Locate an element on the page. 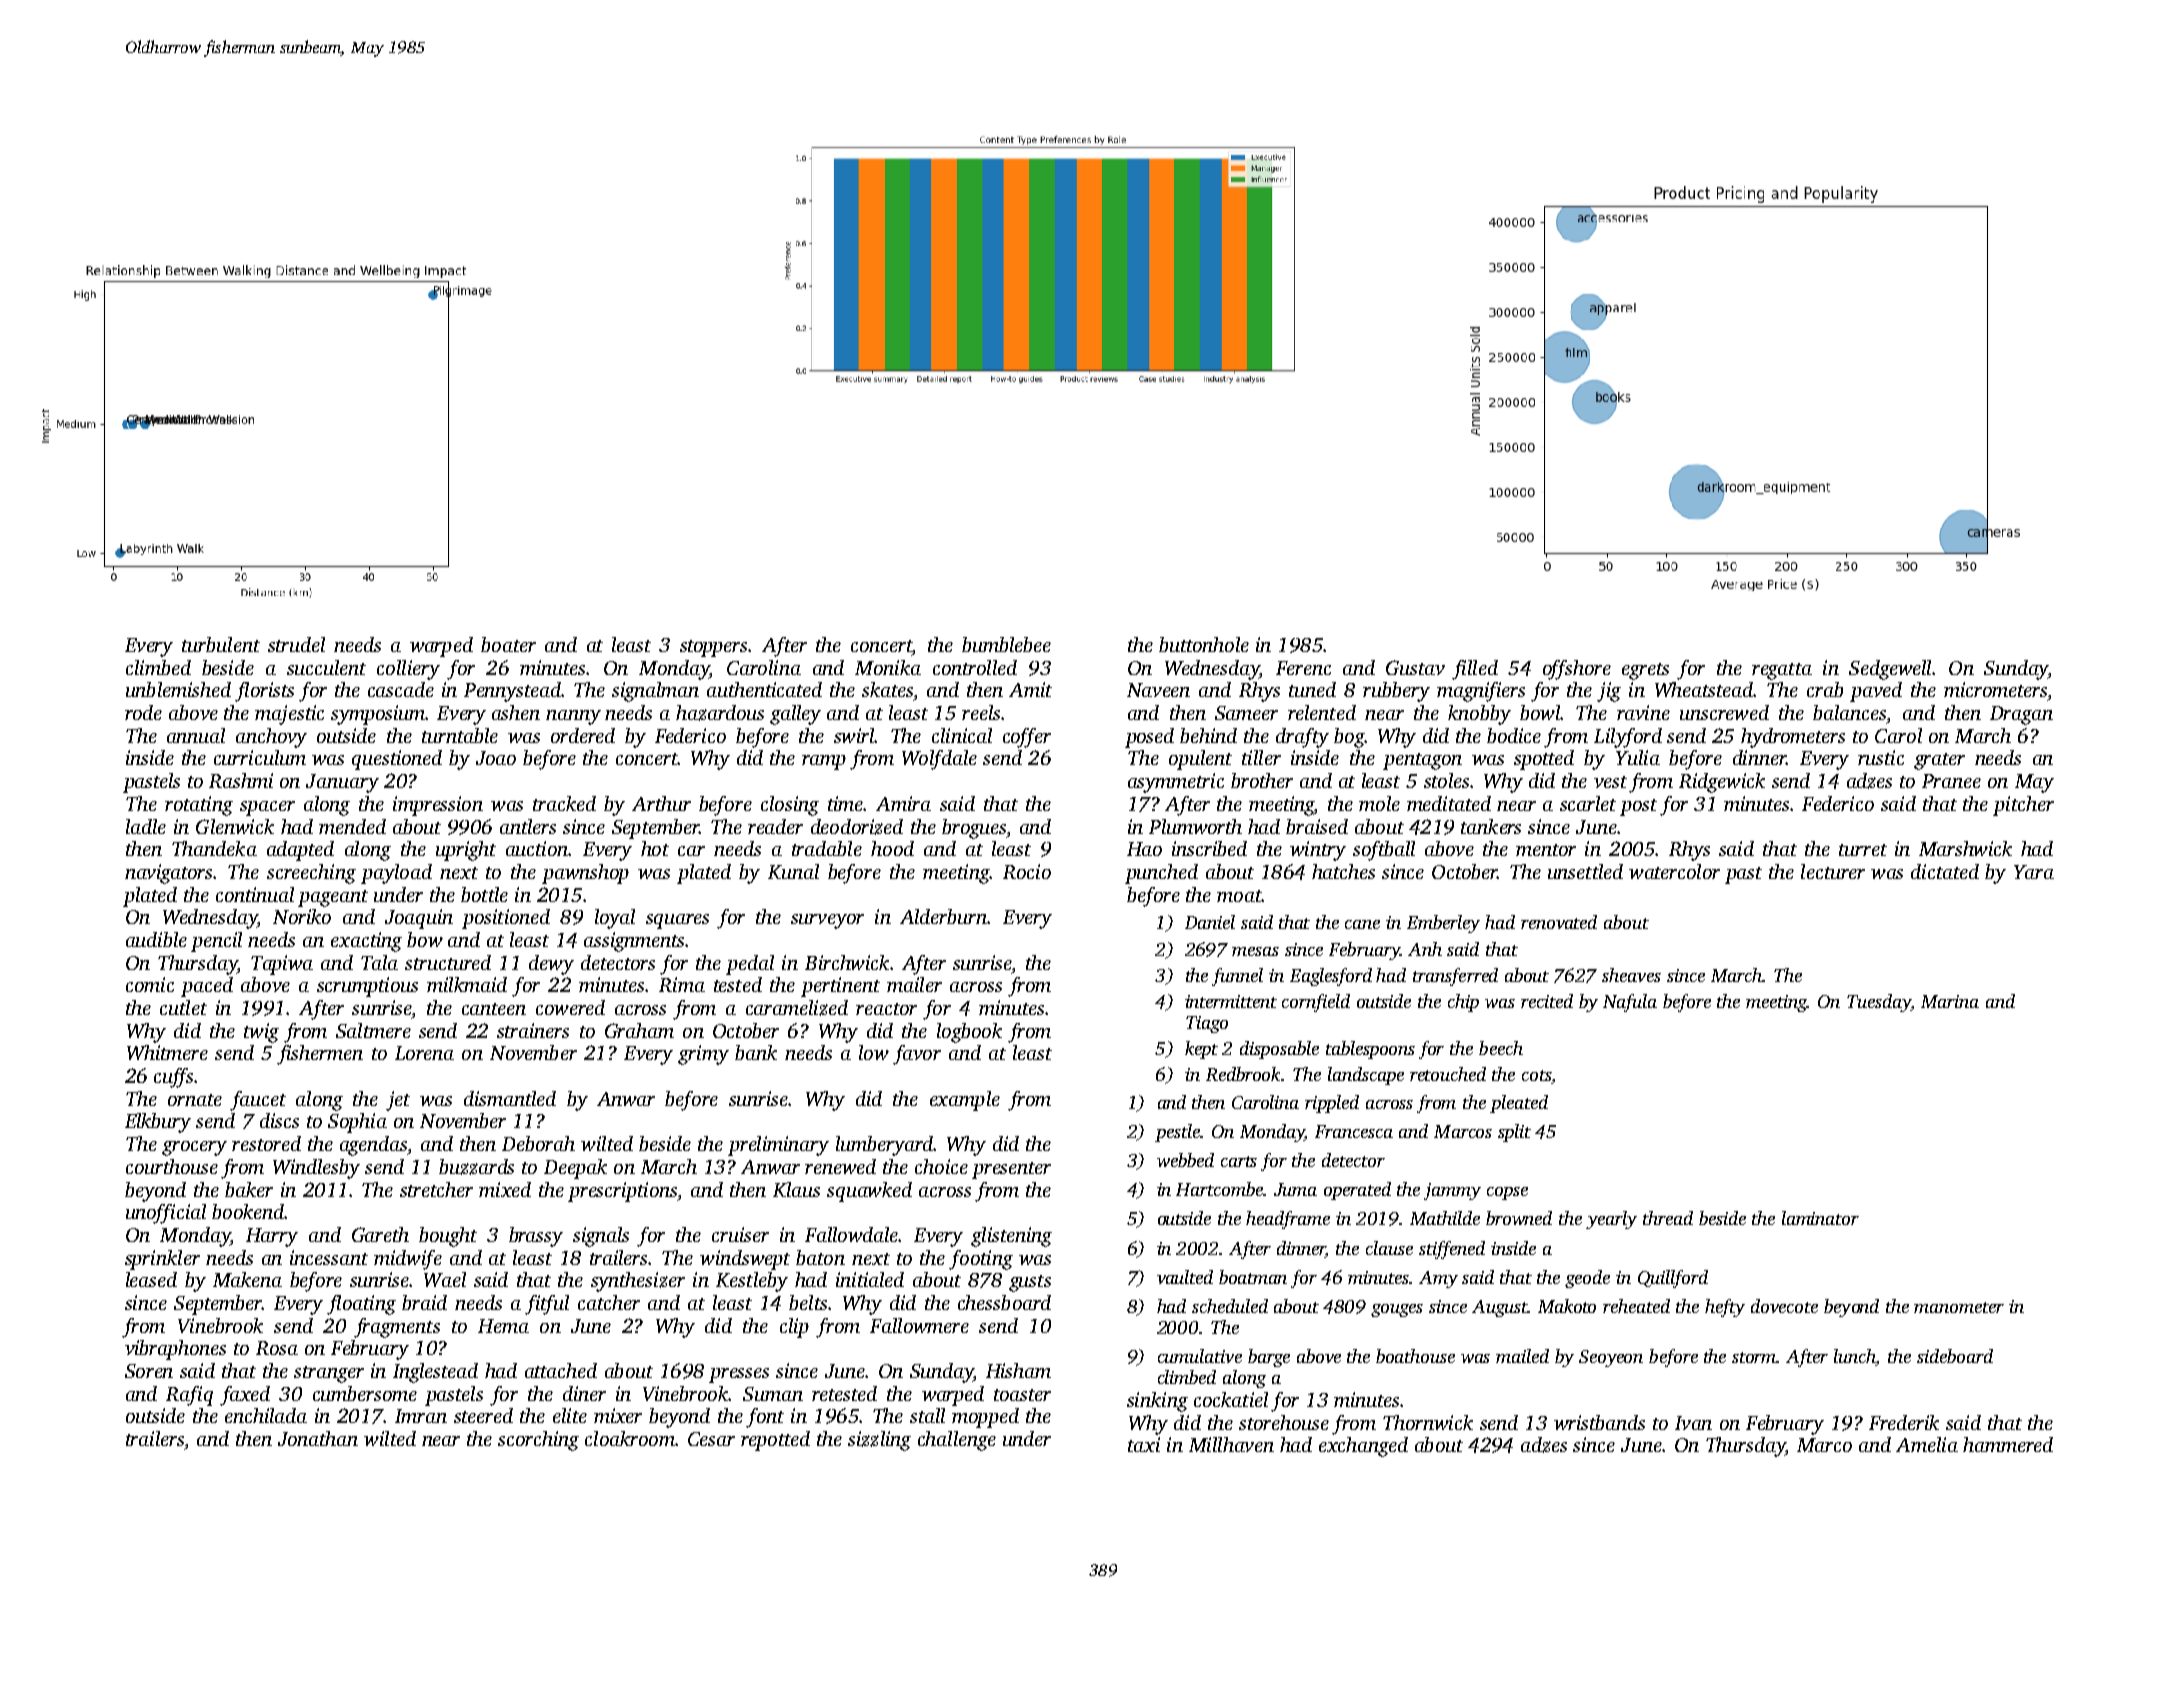  ordered is located at coordinates (583, 735).
